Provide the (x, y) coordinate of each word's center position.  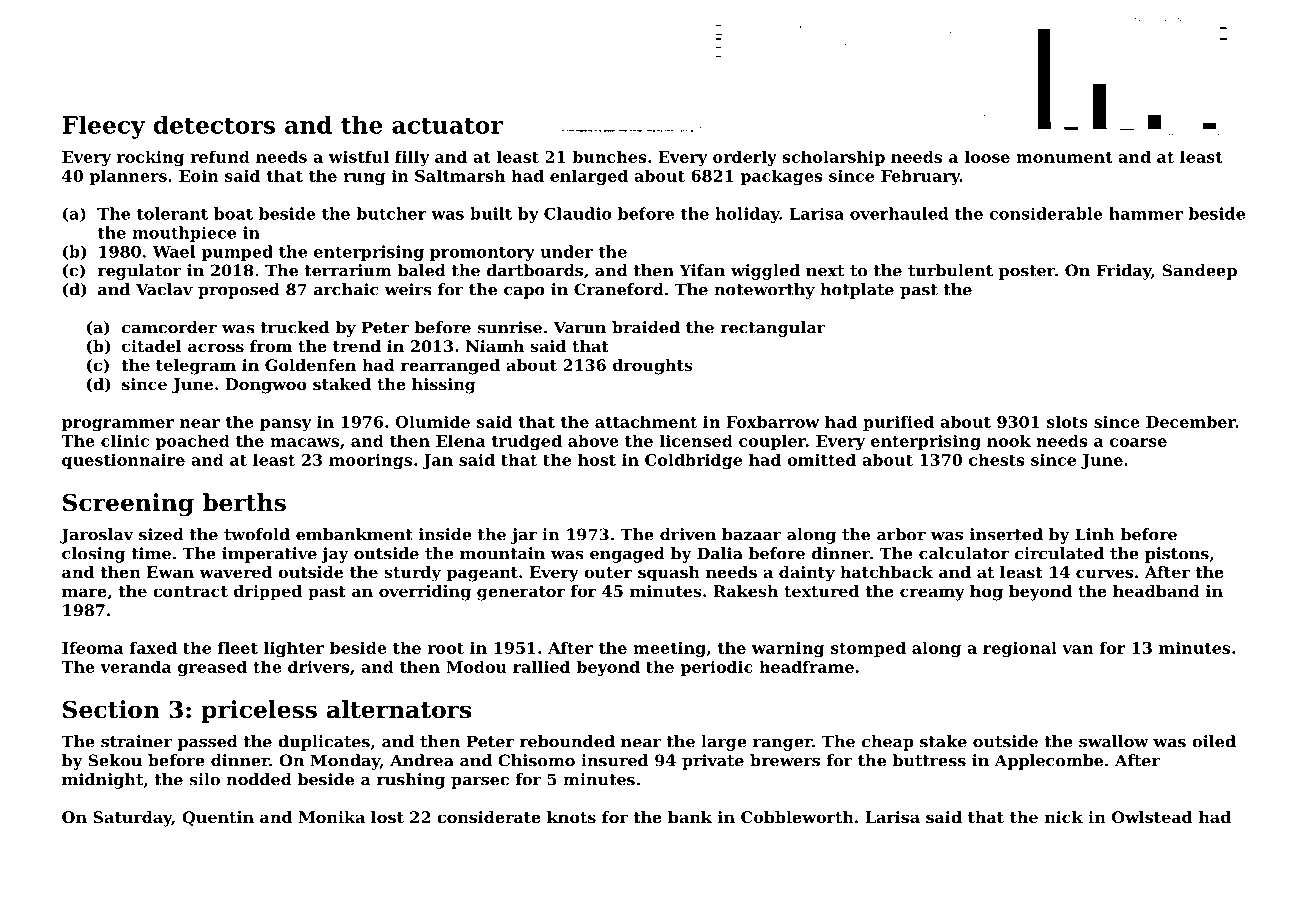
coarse (1138, 442)
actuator (447, 125)
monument (1064, 157)
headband (1156, 591)
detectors (214, 125)
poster (1027, 272)
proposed (239, 291)
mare (84, 592)
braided (646, 327)
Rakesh (746, 591)
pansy (285, 425)
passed (207, 743)
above (593, 440)
